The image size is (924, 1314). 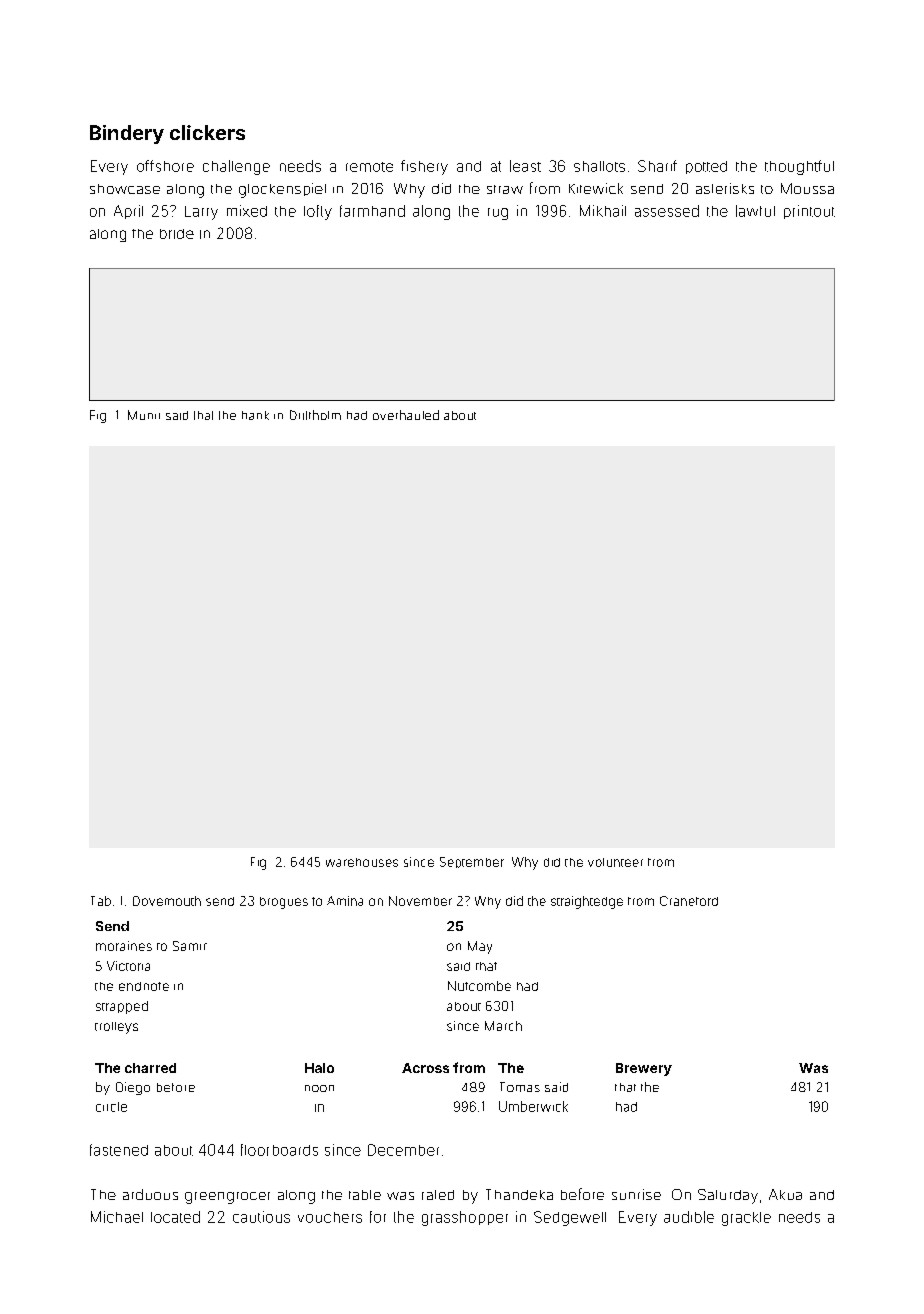 What do you see at coordinates (362, 862) in the screenshot?
I see `warehouses` at bounding box center [362, 862].
